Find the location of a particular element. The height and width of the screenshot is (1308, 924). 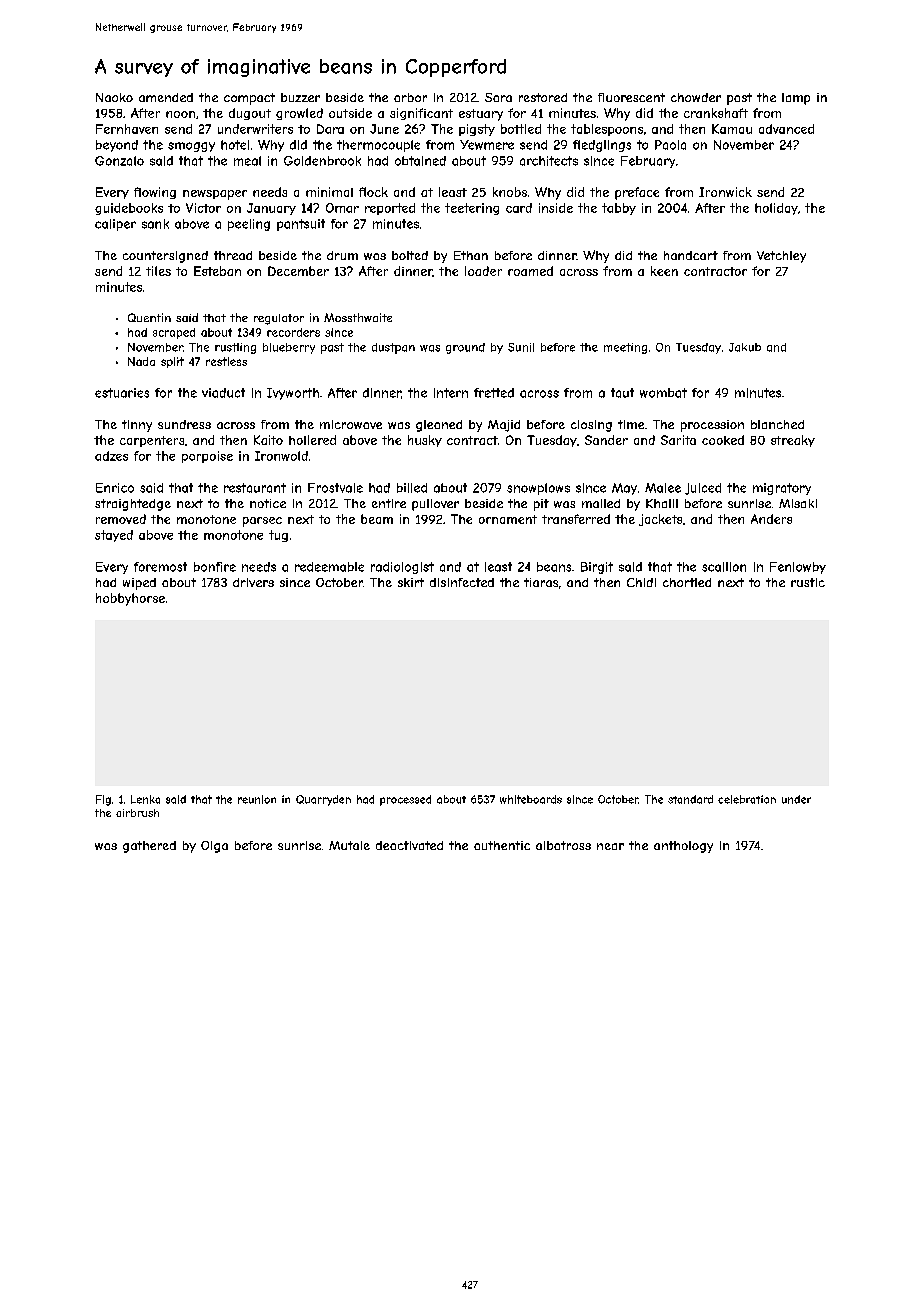

blueberry is located at coordinates (289, 348).
